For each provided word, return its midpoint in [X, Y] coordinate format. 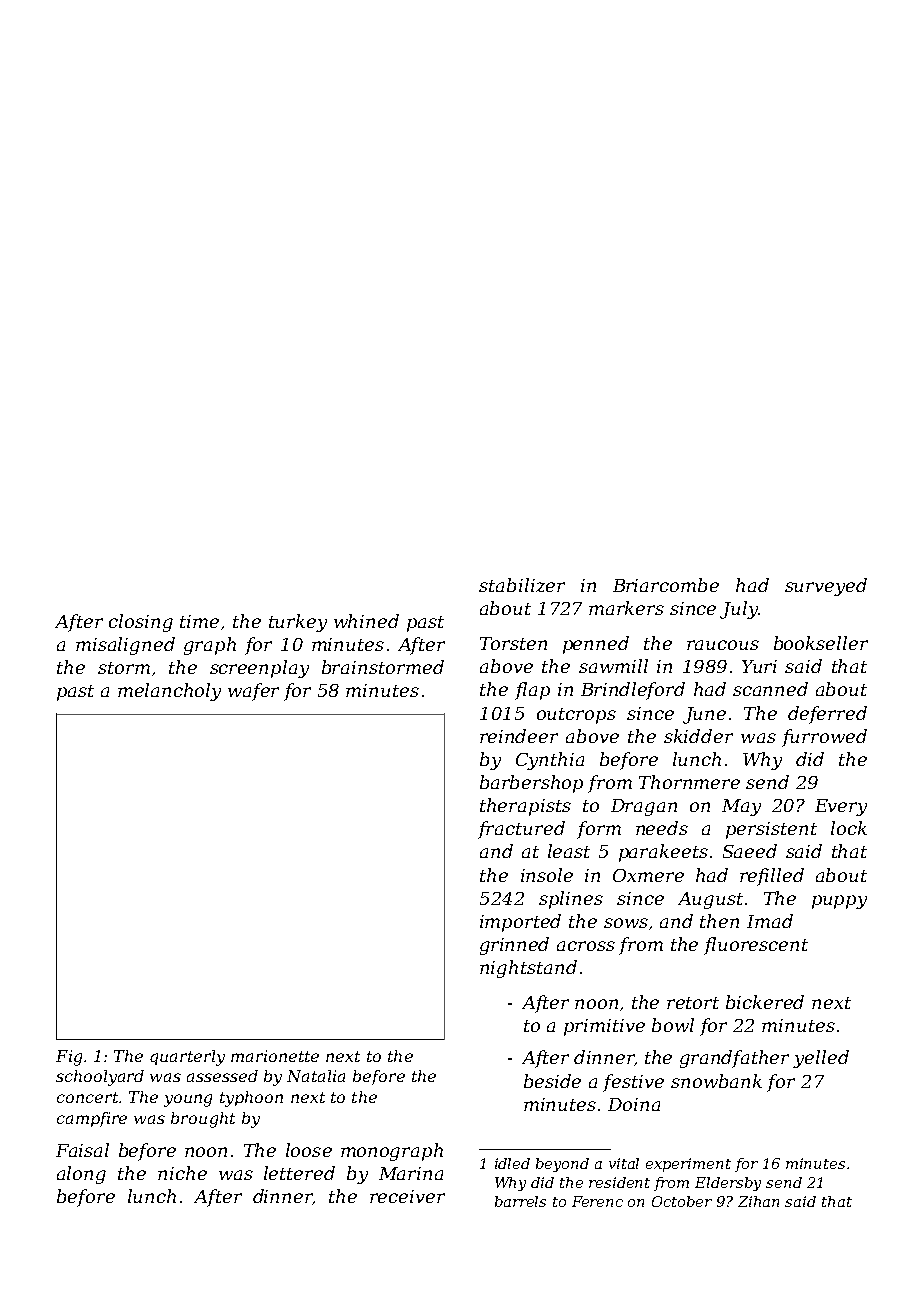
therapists [525, 807]
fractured [521, 830]
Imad [770, 921]
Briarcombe [666, 585]
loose [309, 1150]
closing [141, 623]
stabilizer [522, 585]
